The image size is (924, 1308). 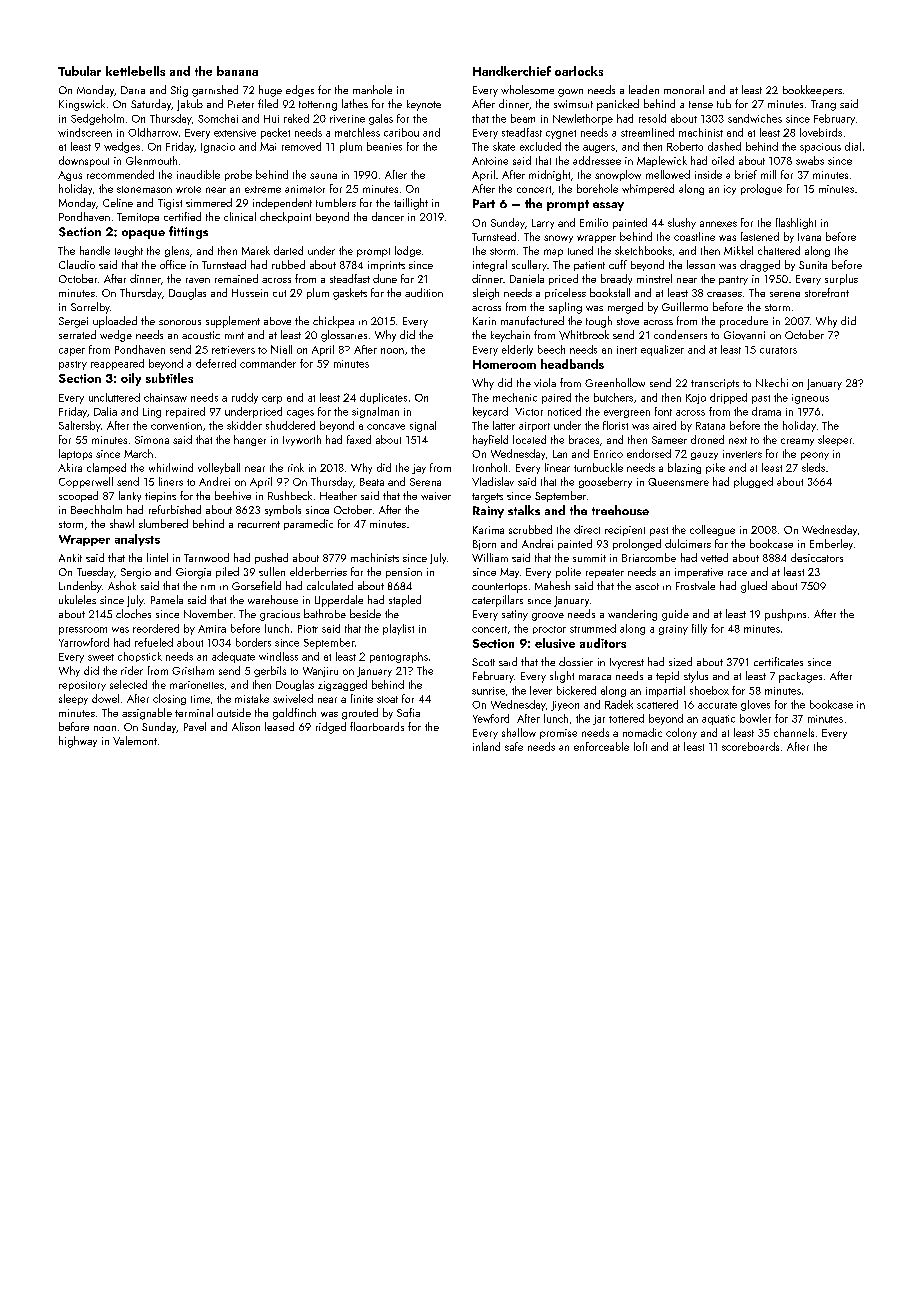 I want to click on recurrent, so click(x=259, y=524).
